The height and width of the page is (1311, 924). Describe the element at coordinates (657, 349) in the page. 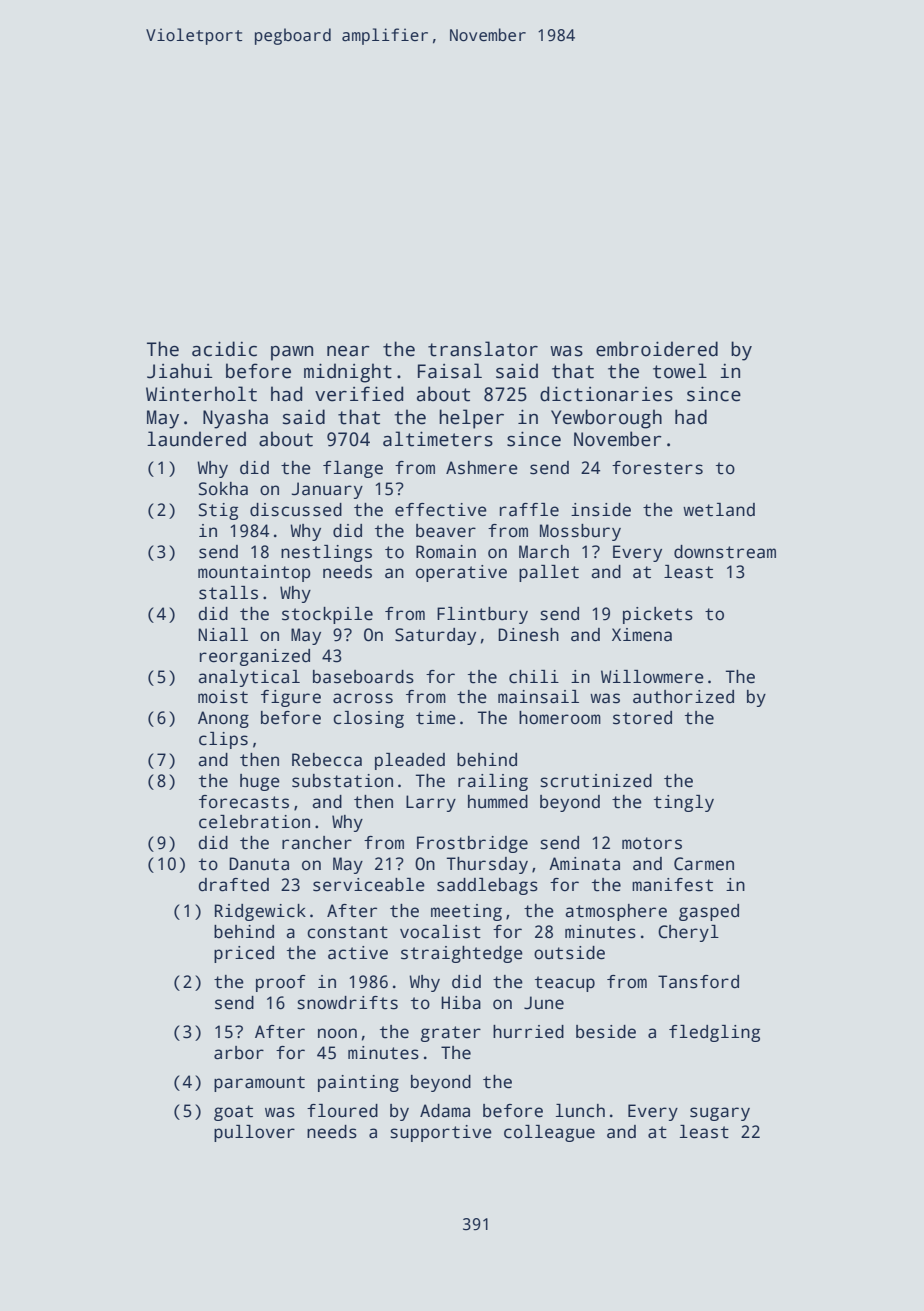

I see `embroidered` at that location.
